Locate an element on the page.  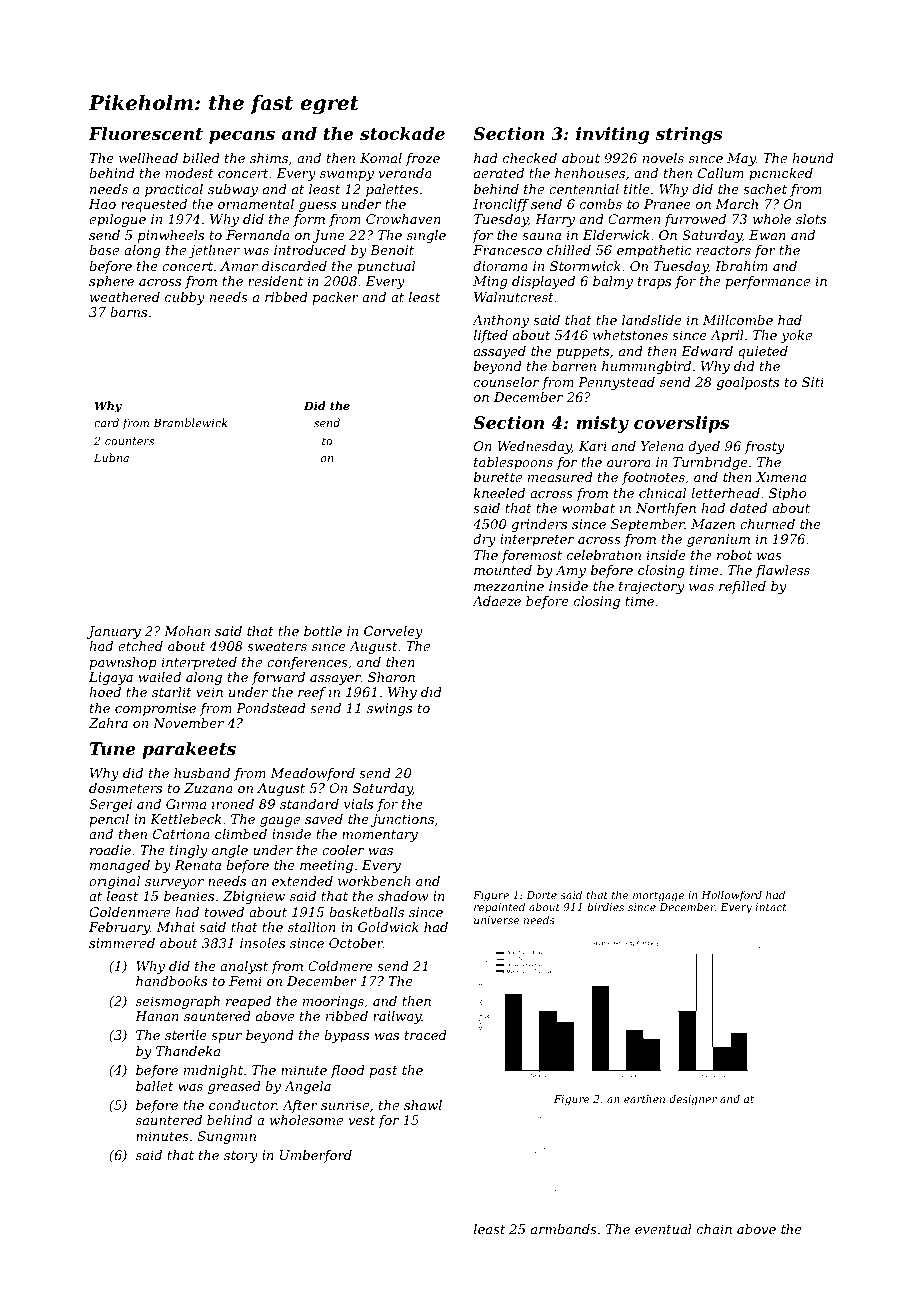
mortgage is located at coordinates (658, 897).
